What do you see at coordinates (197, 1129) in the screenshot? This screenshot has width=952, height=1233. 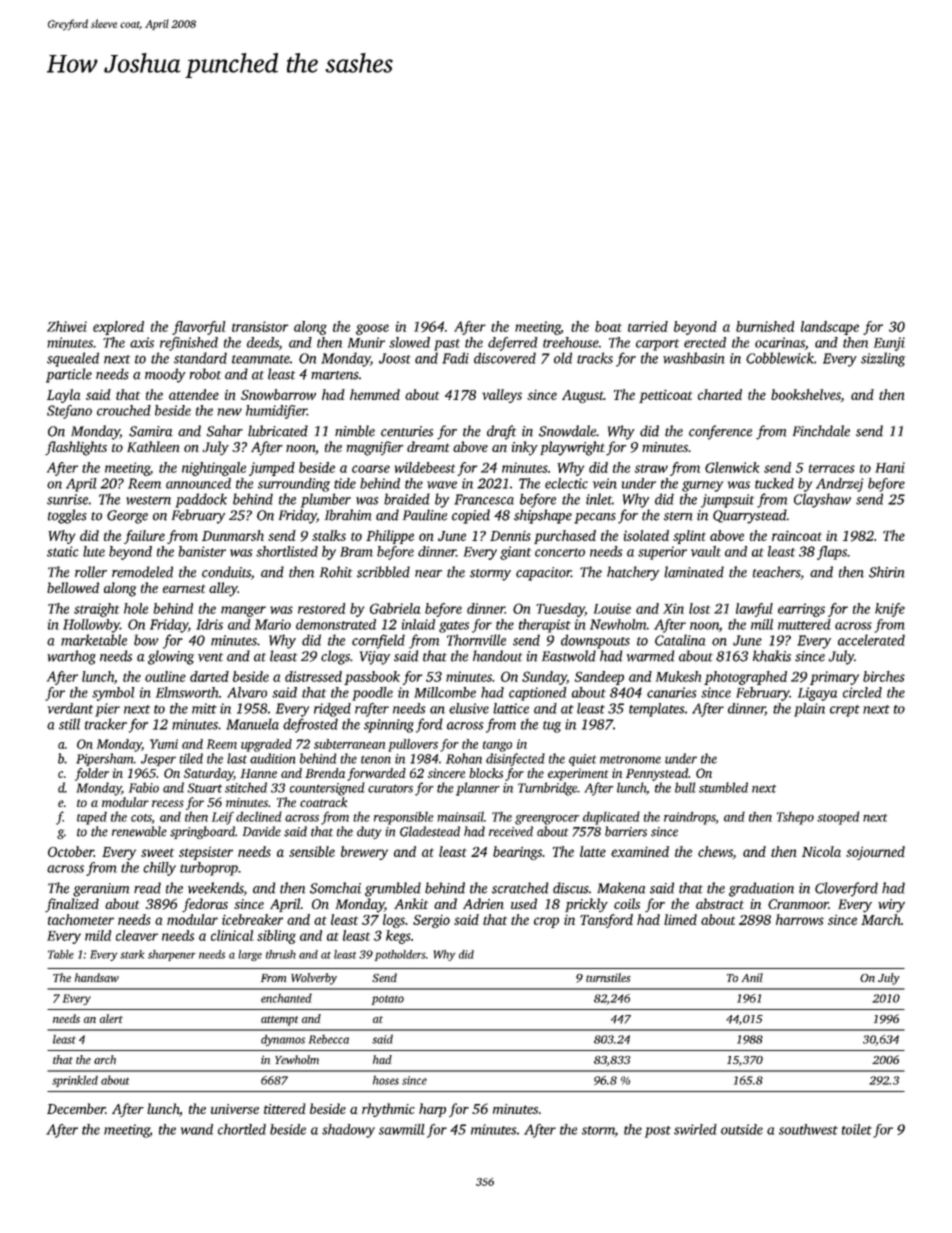 I see `wand` at bounding box center [197, 1129].
